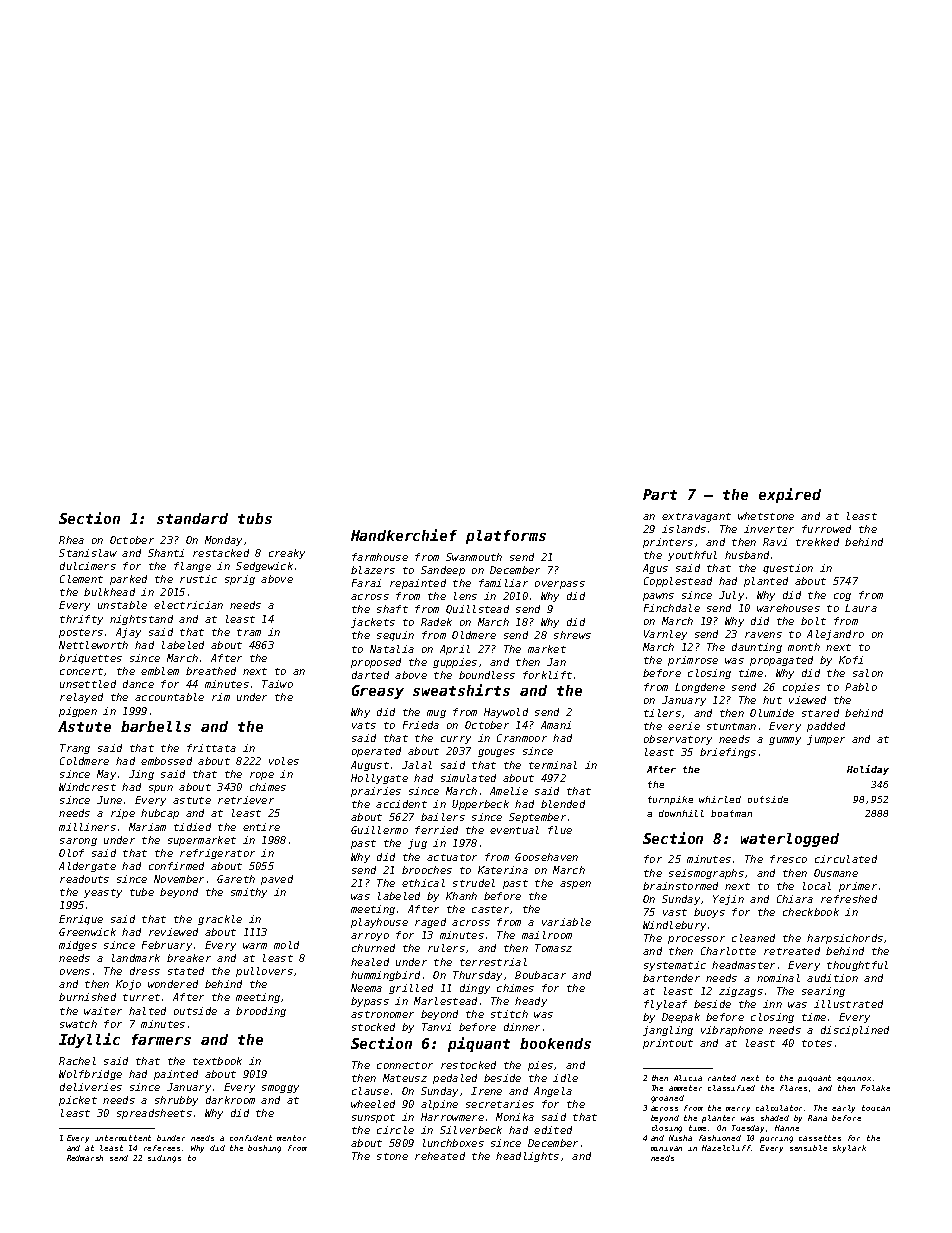  What do you see at coordinates (849, 1149) in the screenshot?
I see `skylark` at bounding box center [849, 1149].
